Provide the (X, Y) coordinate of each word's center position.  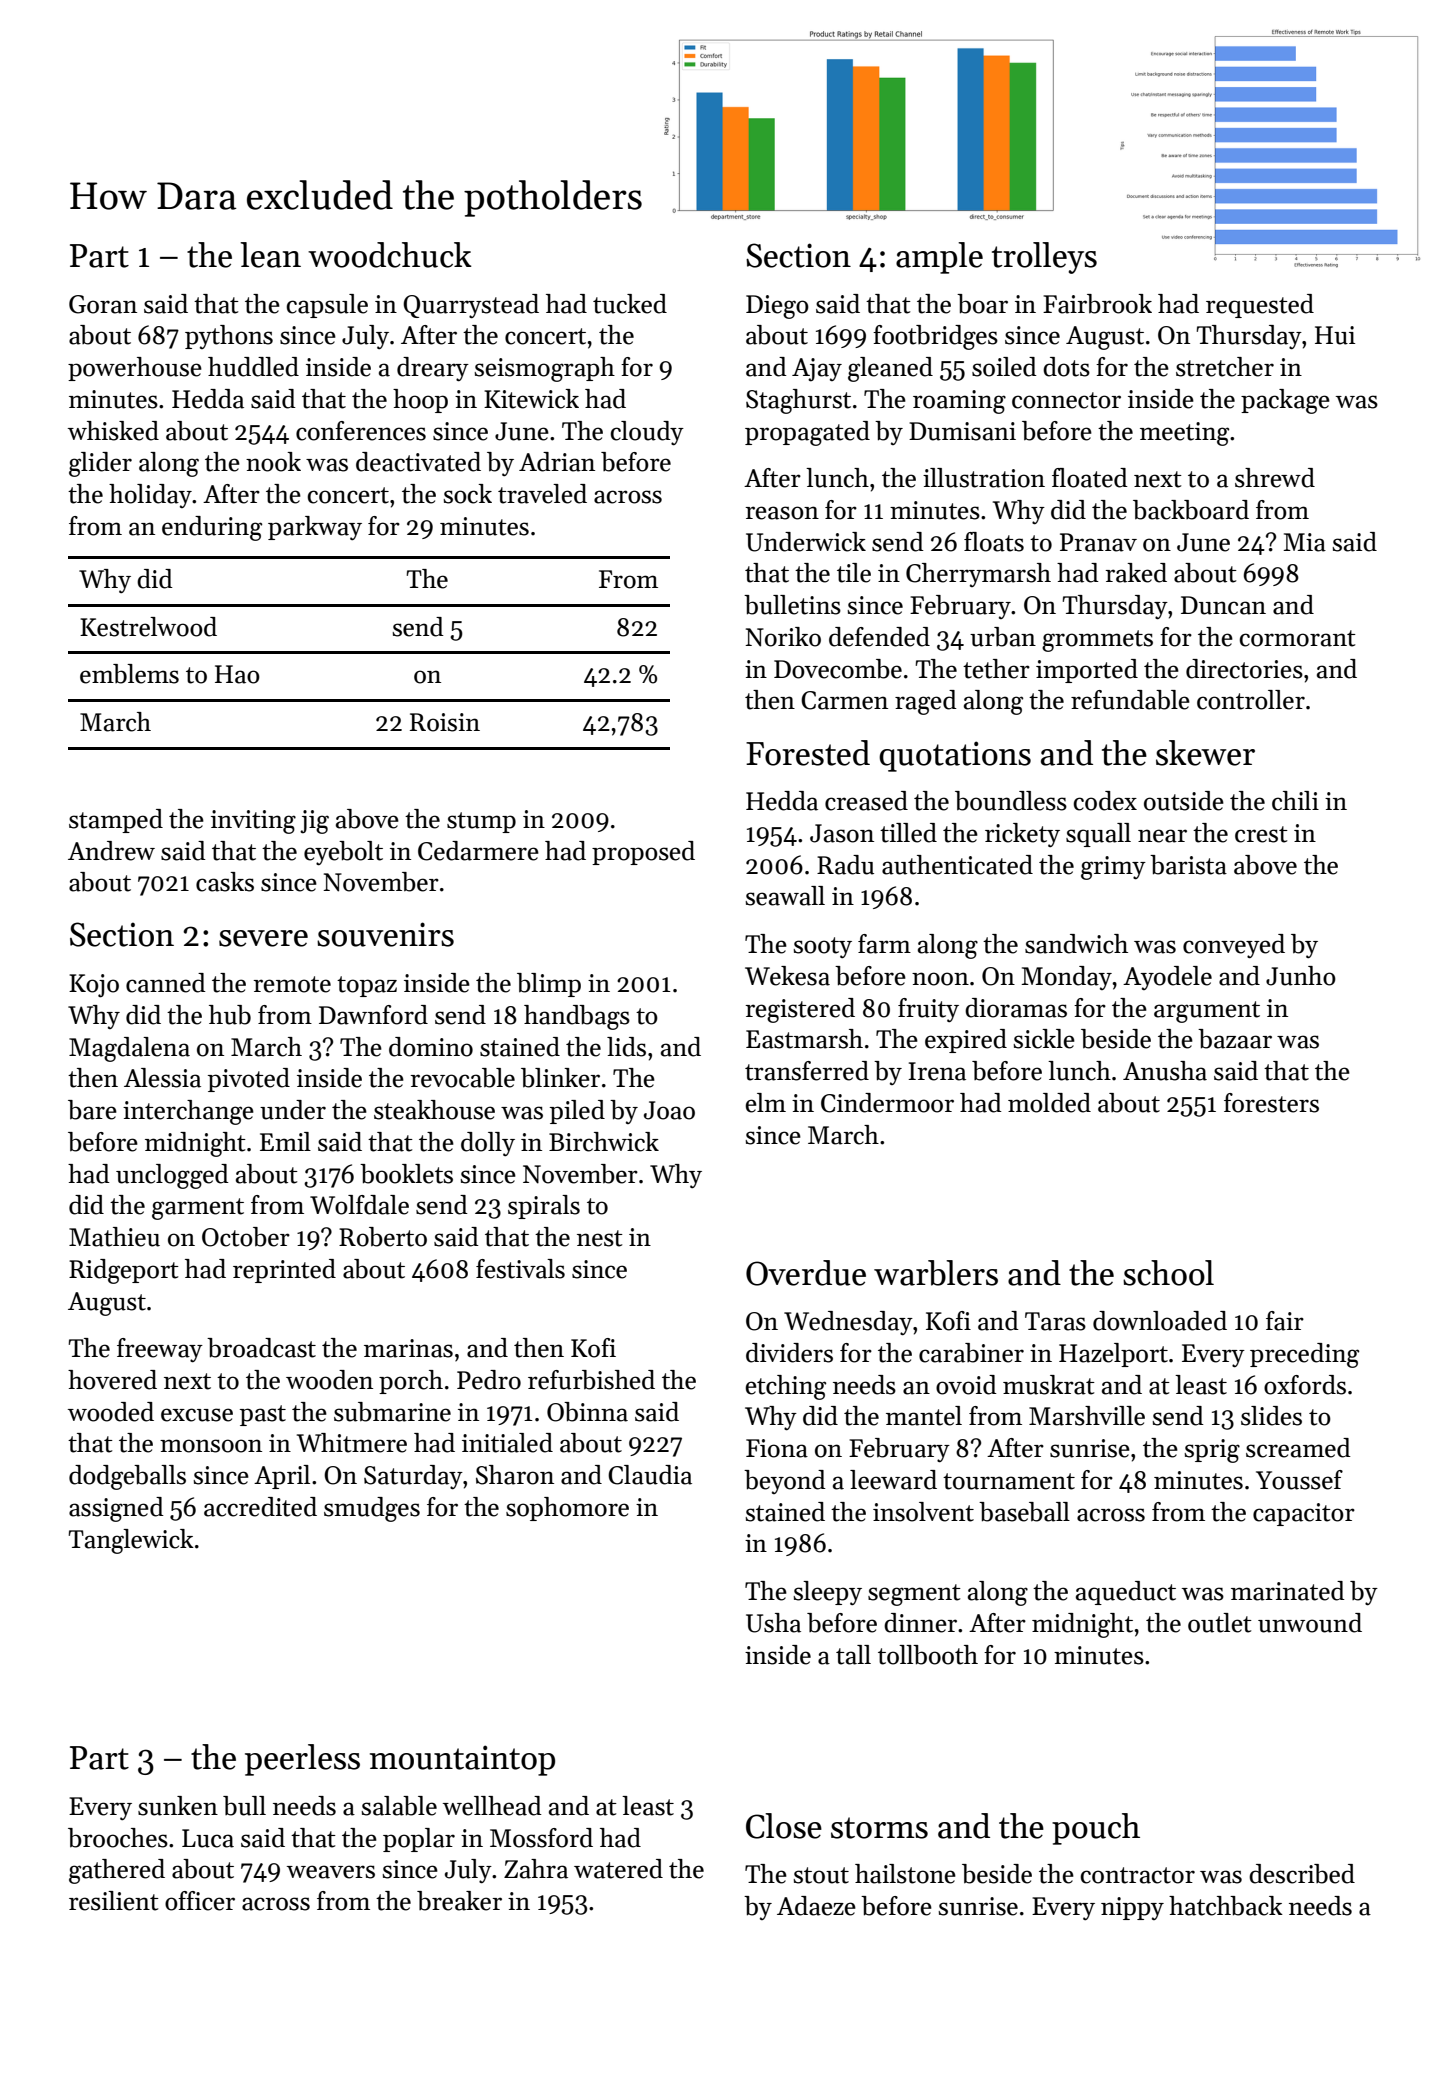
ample (939, 258)
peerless (302, 1760)
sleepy (827, 1593)
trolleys (1044, 258)
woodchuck (390, 255)
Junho (1301, 976)
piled (577, 1112)
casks (225, 882)
